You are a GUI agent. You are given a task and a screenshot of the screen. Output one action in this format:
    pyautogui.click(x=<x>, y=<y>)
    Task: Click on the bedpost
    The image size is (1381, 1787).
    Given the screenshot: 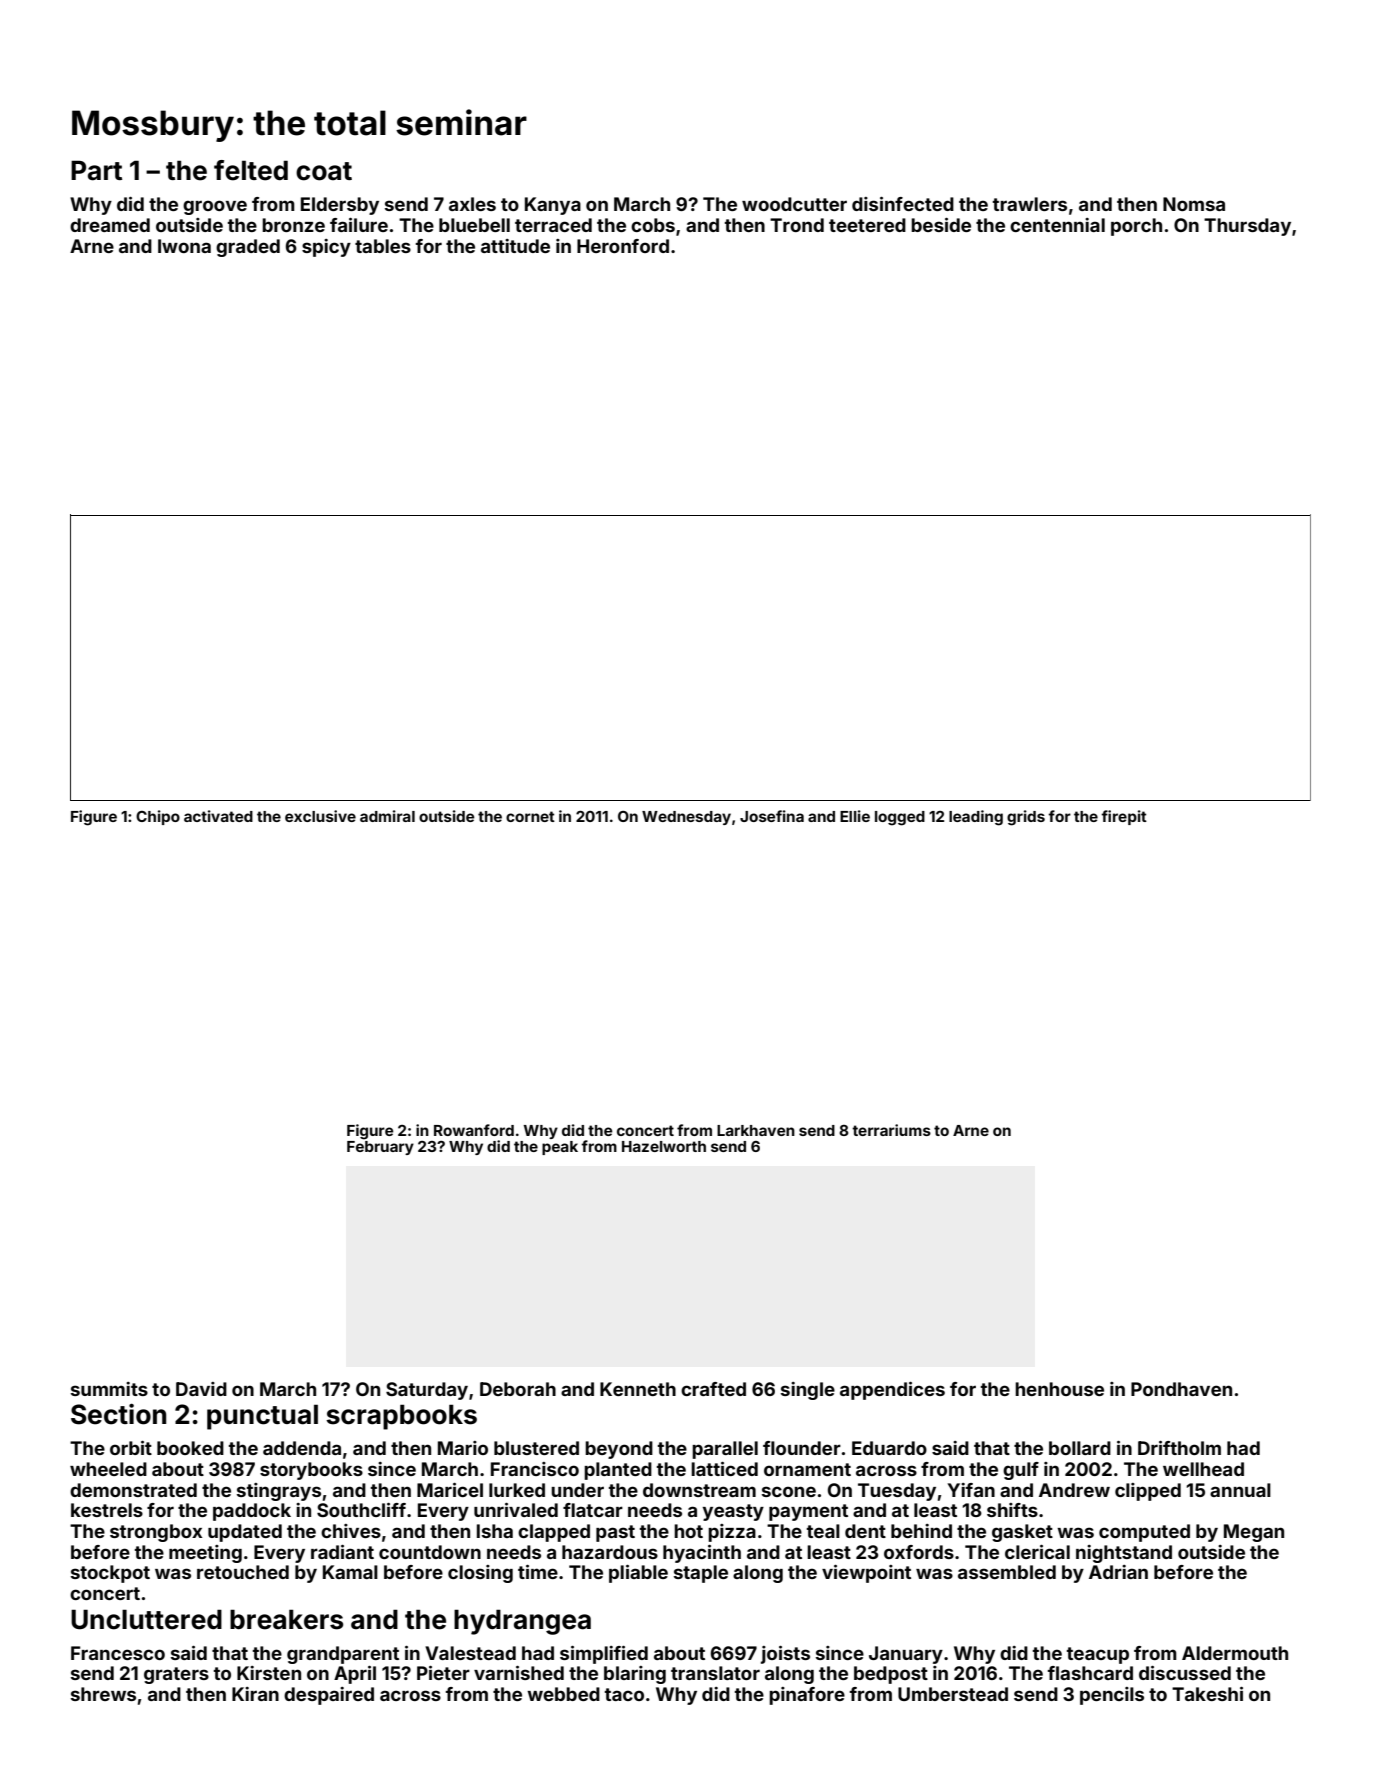 What is the action you would take?
    pyautogui.click(x=891, y=1675)
